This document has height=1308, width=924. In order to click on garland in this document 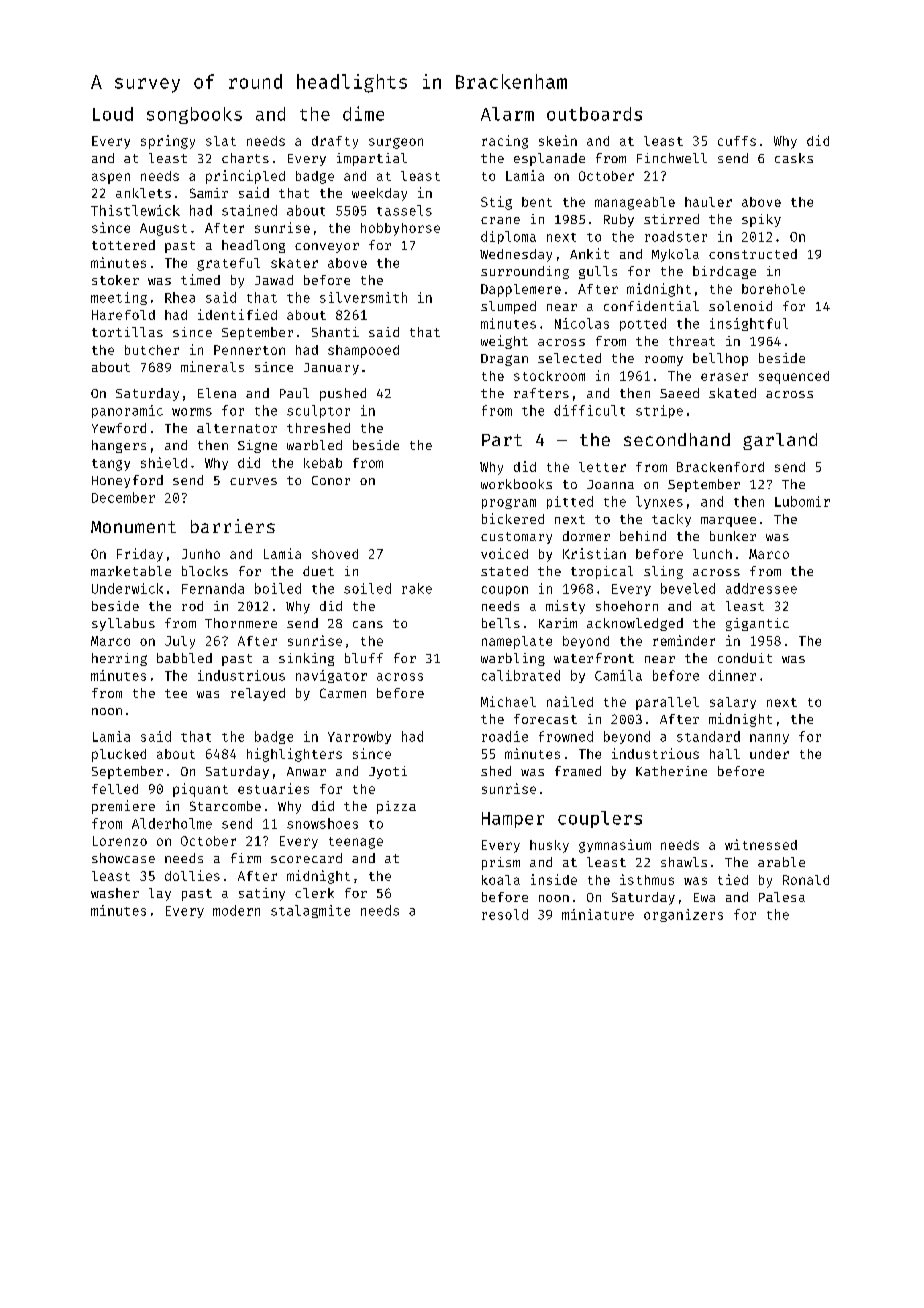, I will do `click(780, 441)`.
